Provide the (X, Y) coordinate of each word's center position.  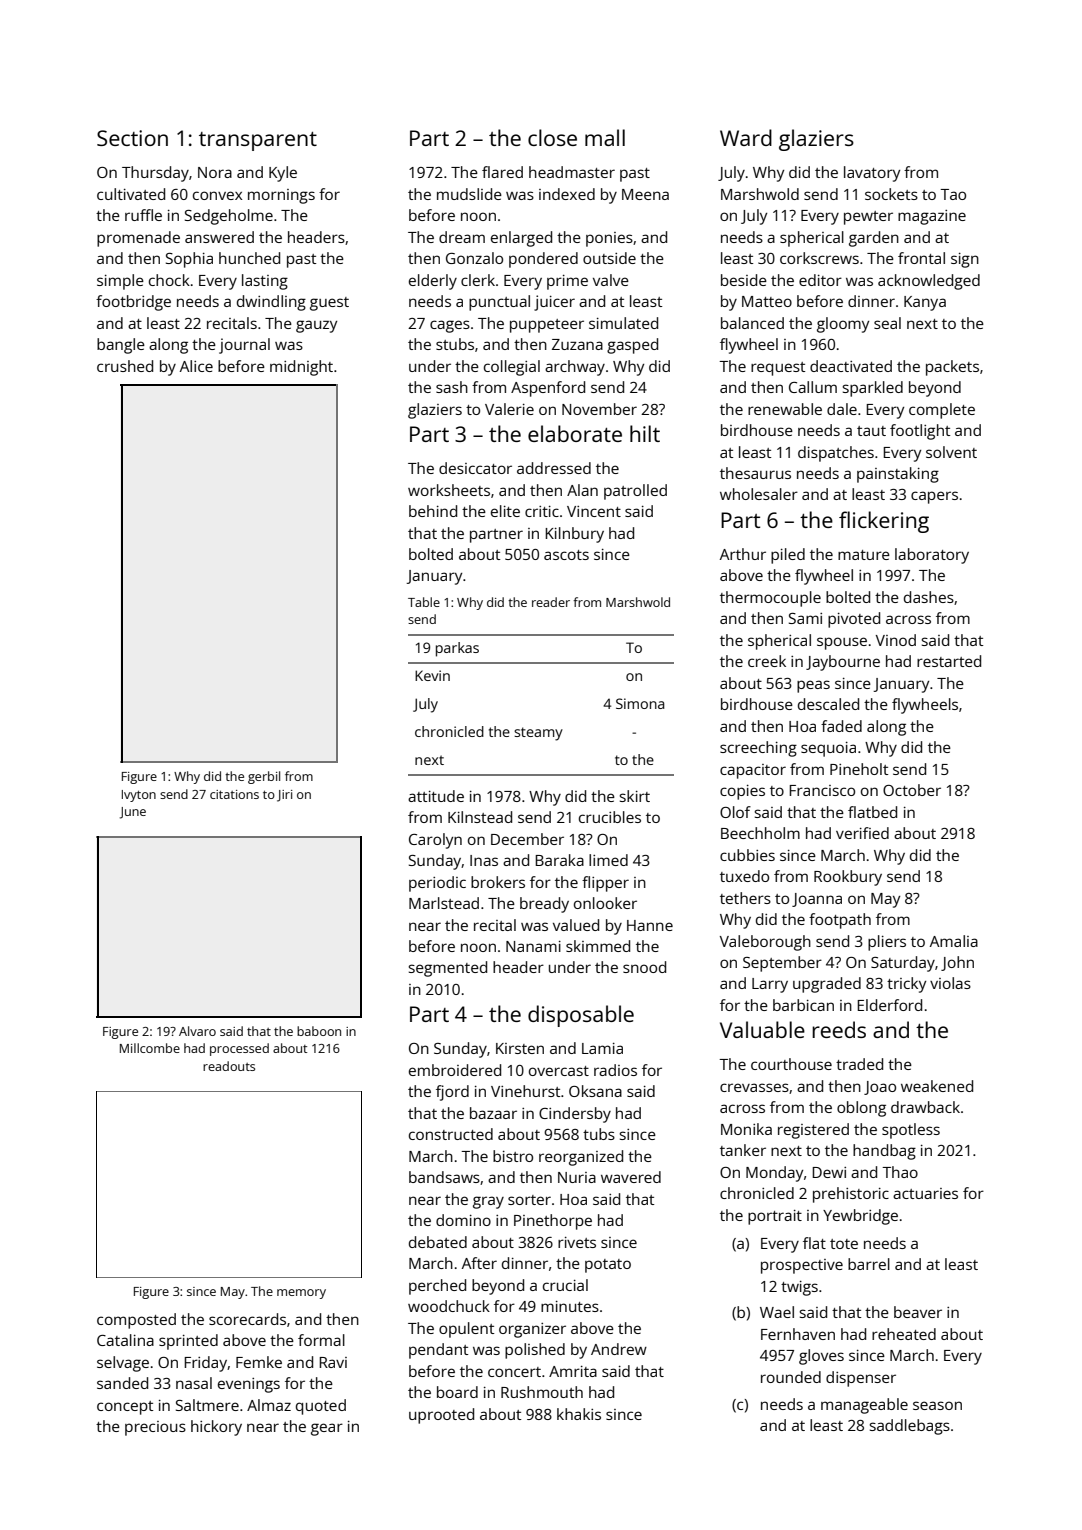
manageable (864, 1406)
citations (234, 794)
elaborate (575, 433)
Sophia (189, 260)
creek (767, 661)
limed (608, 860)
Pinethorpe (553, 1222)
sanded (122, 1383)
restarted (949, 661)
